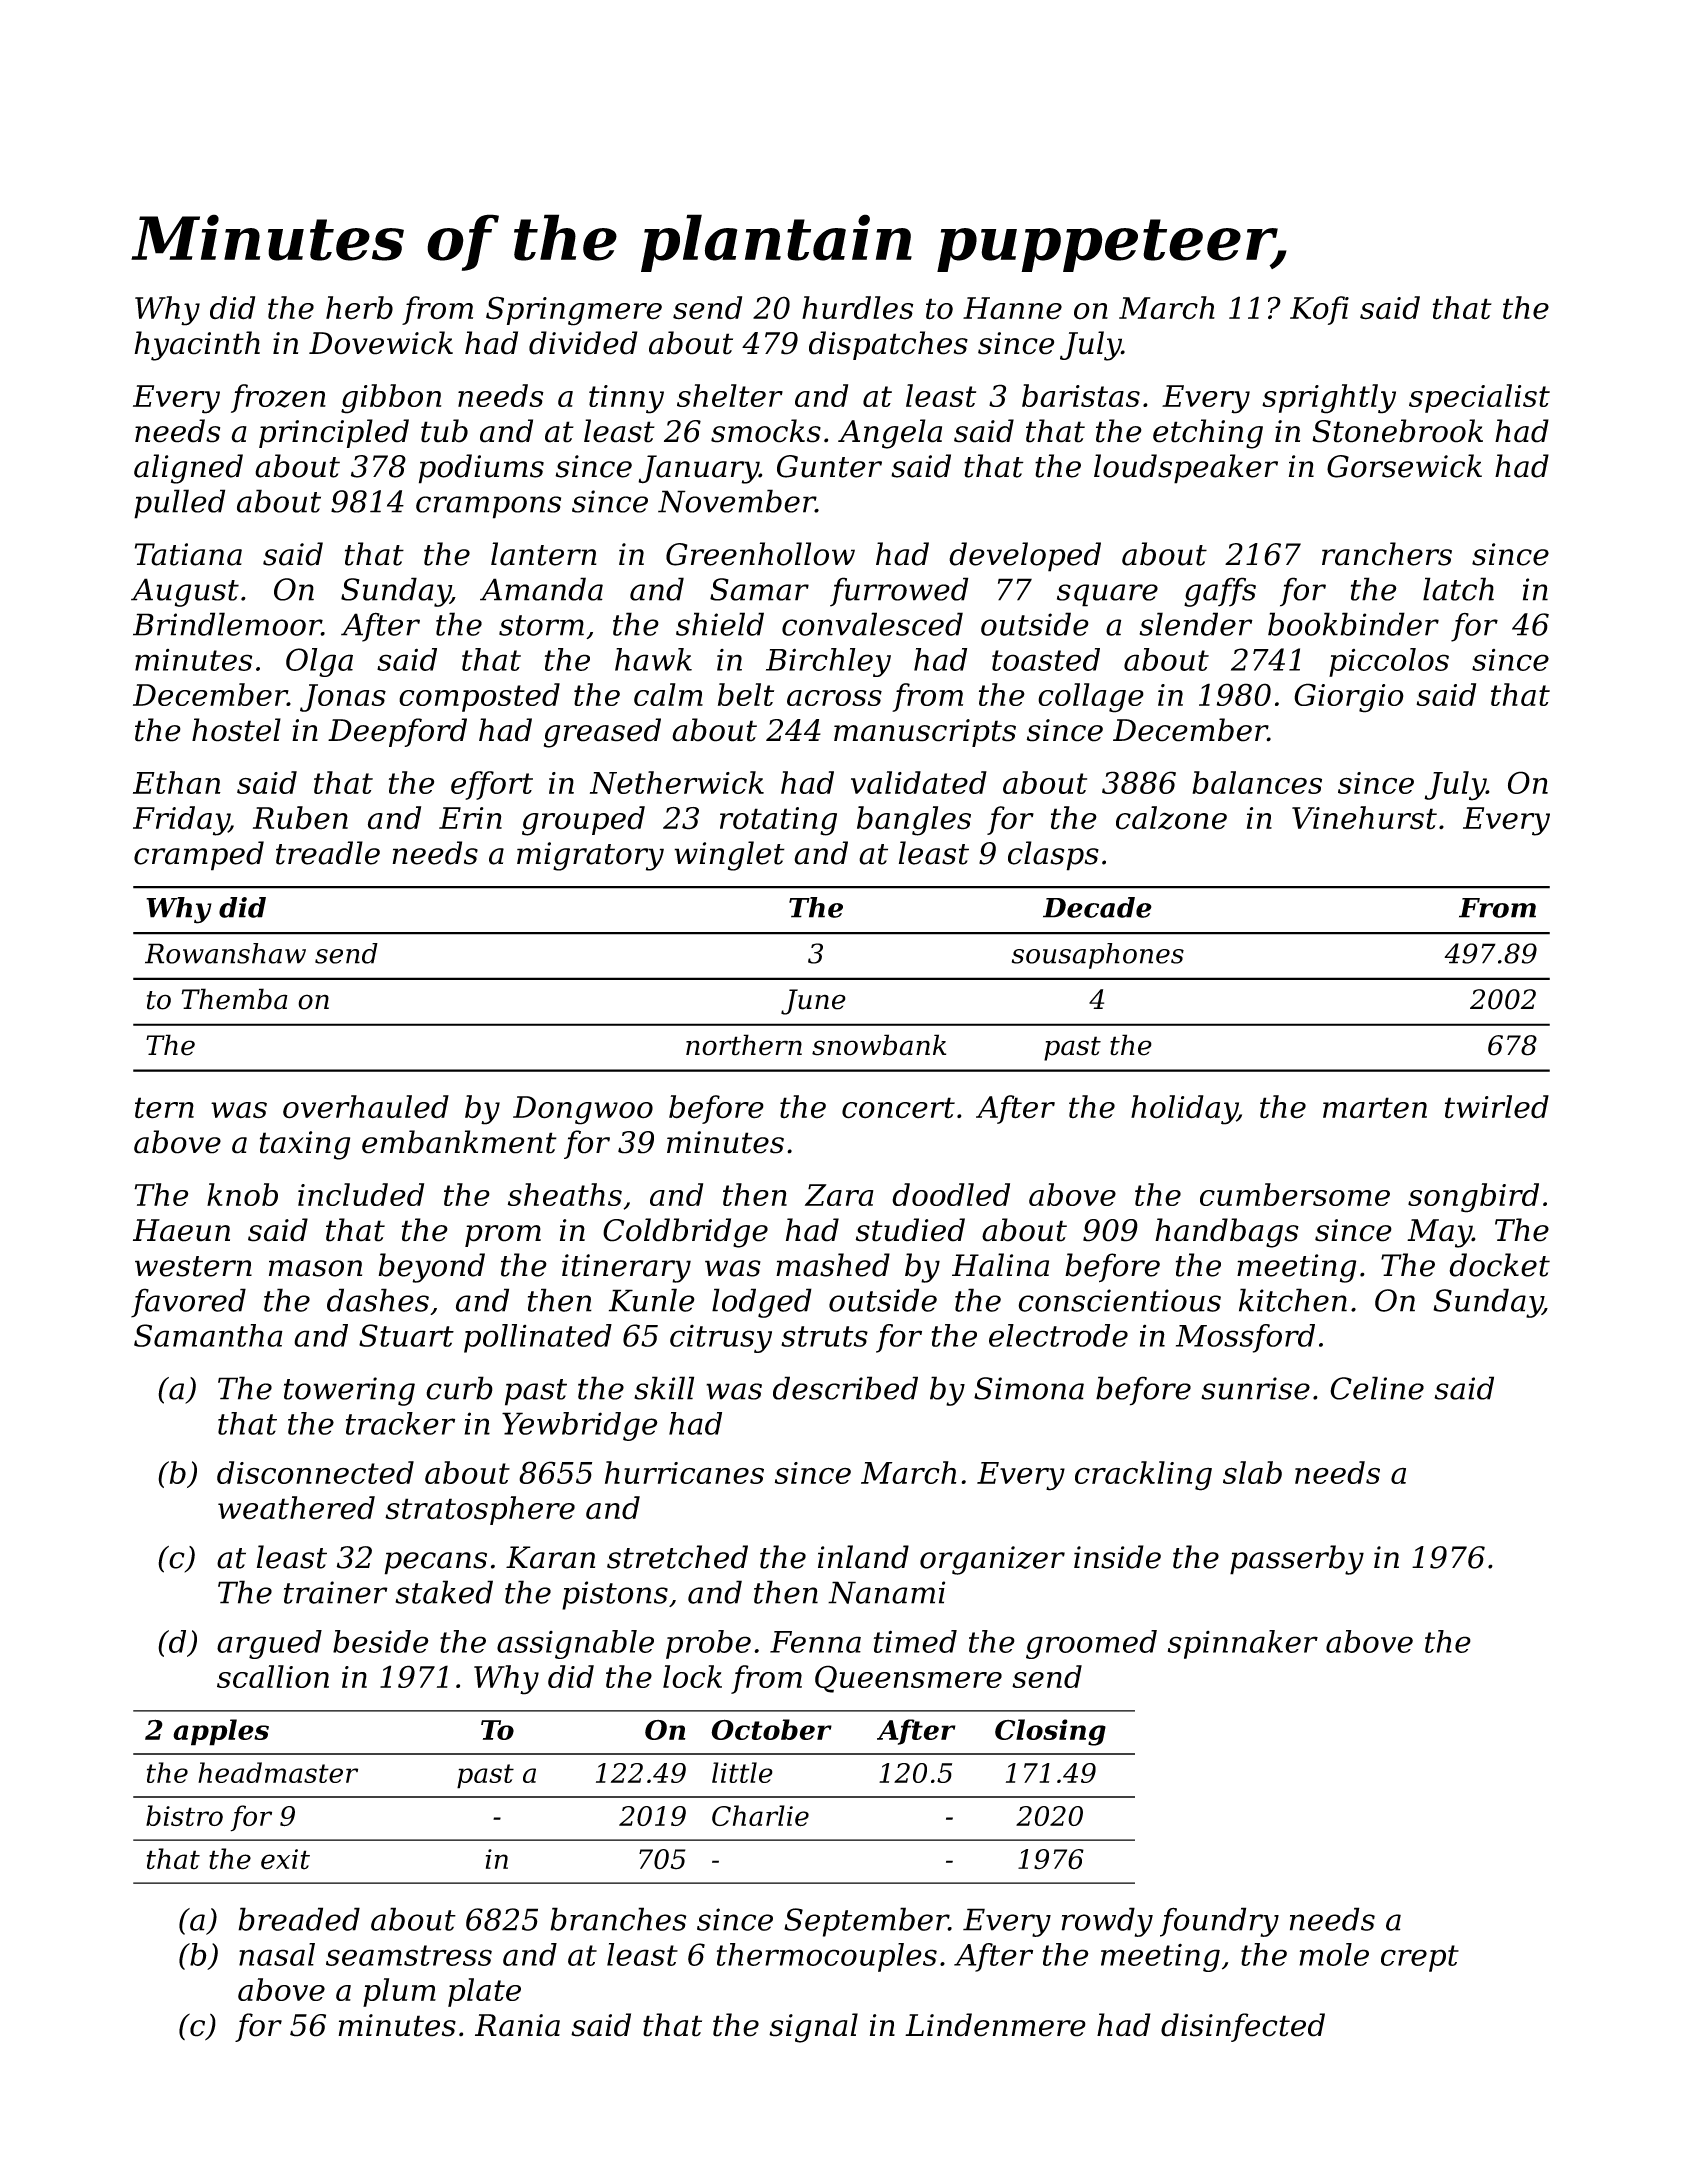  What do you see at coordinates (315, 1472) in the screenshot?
I see `disconnected` at bounding box center [315, 1472].
